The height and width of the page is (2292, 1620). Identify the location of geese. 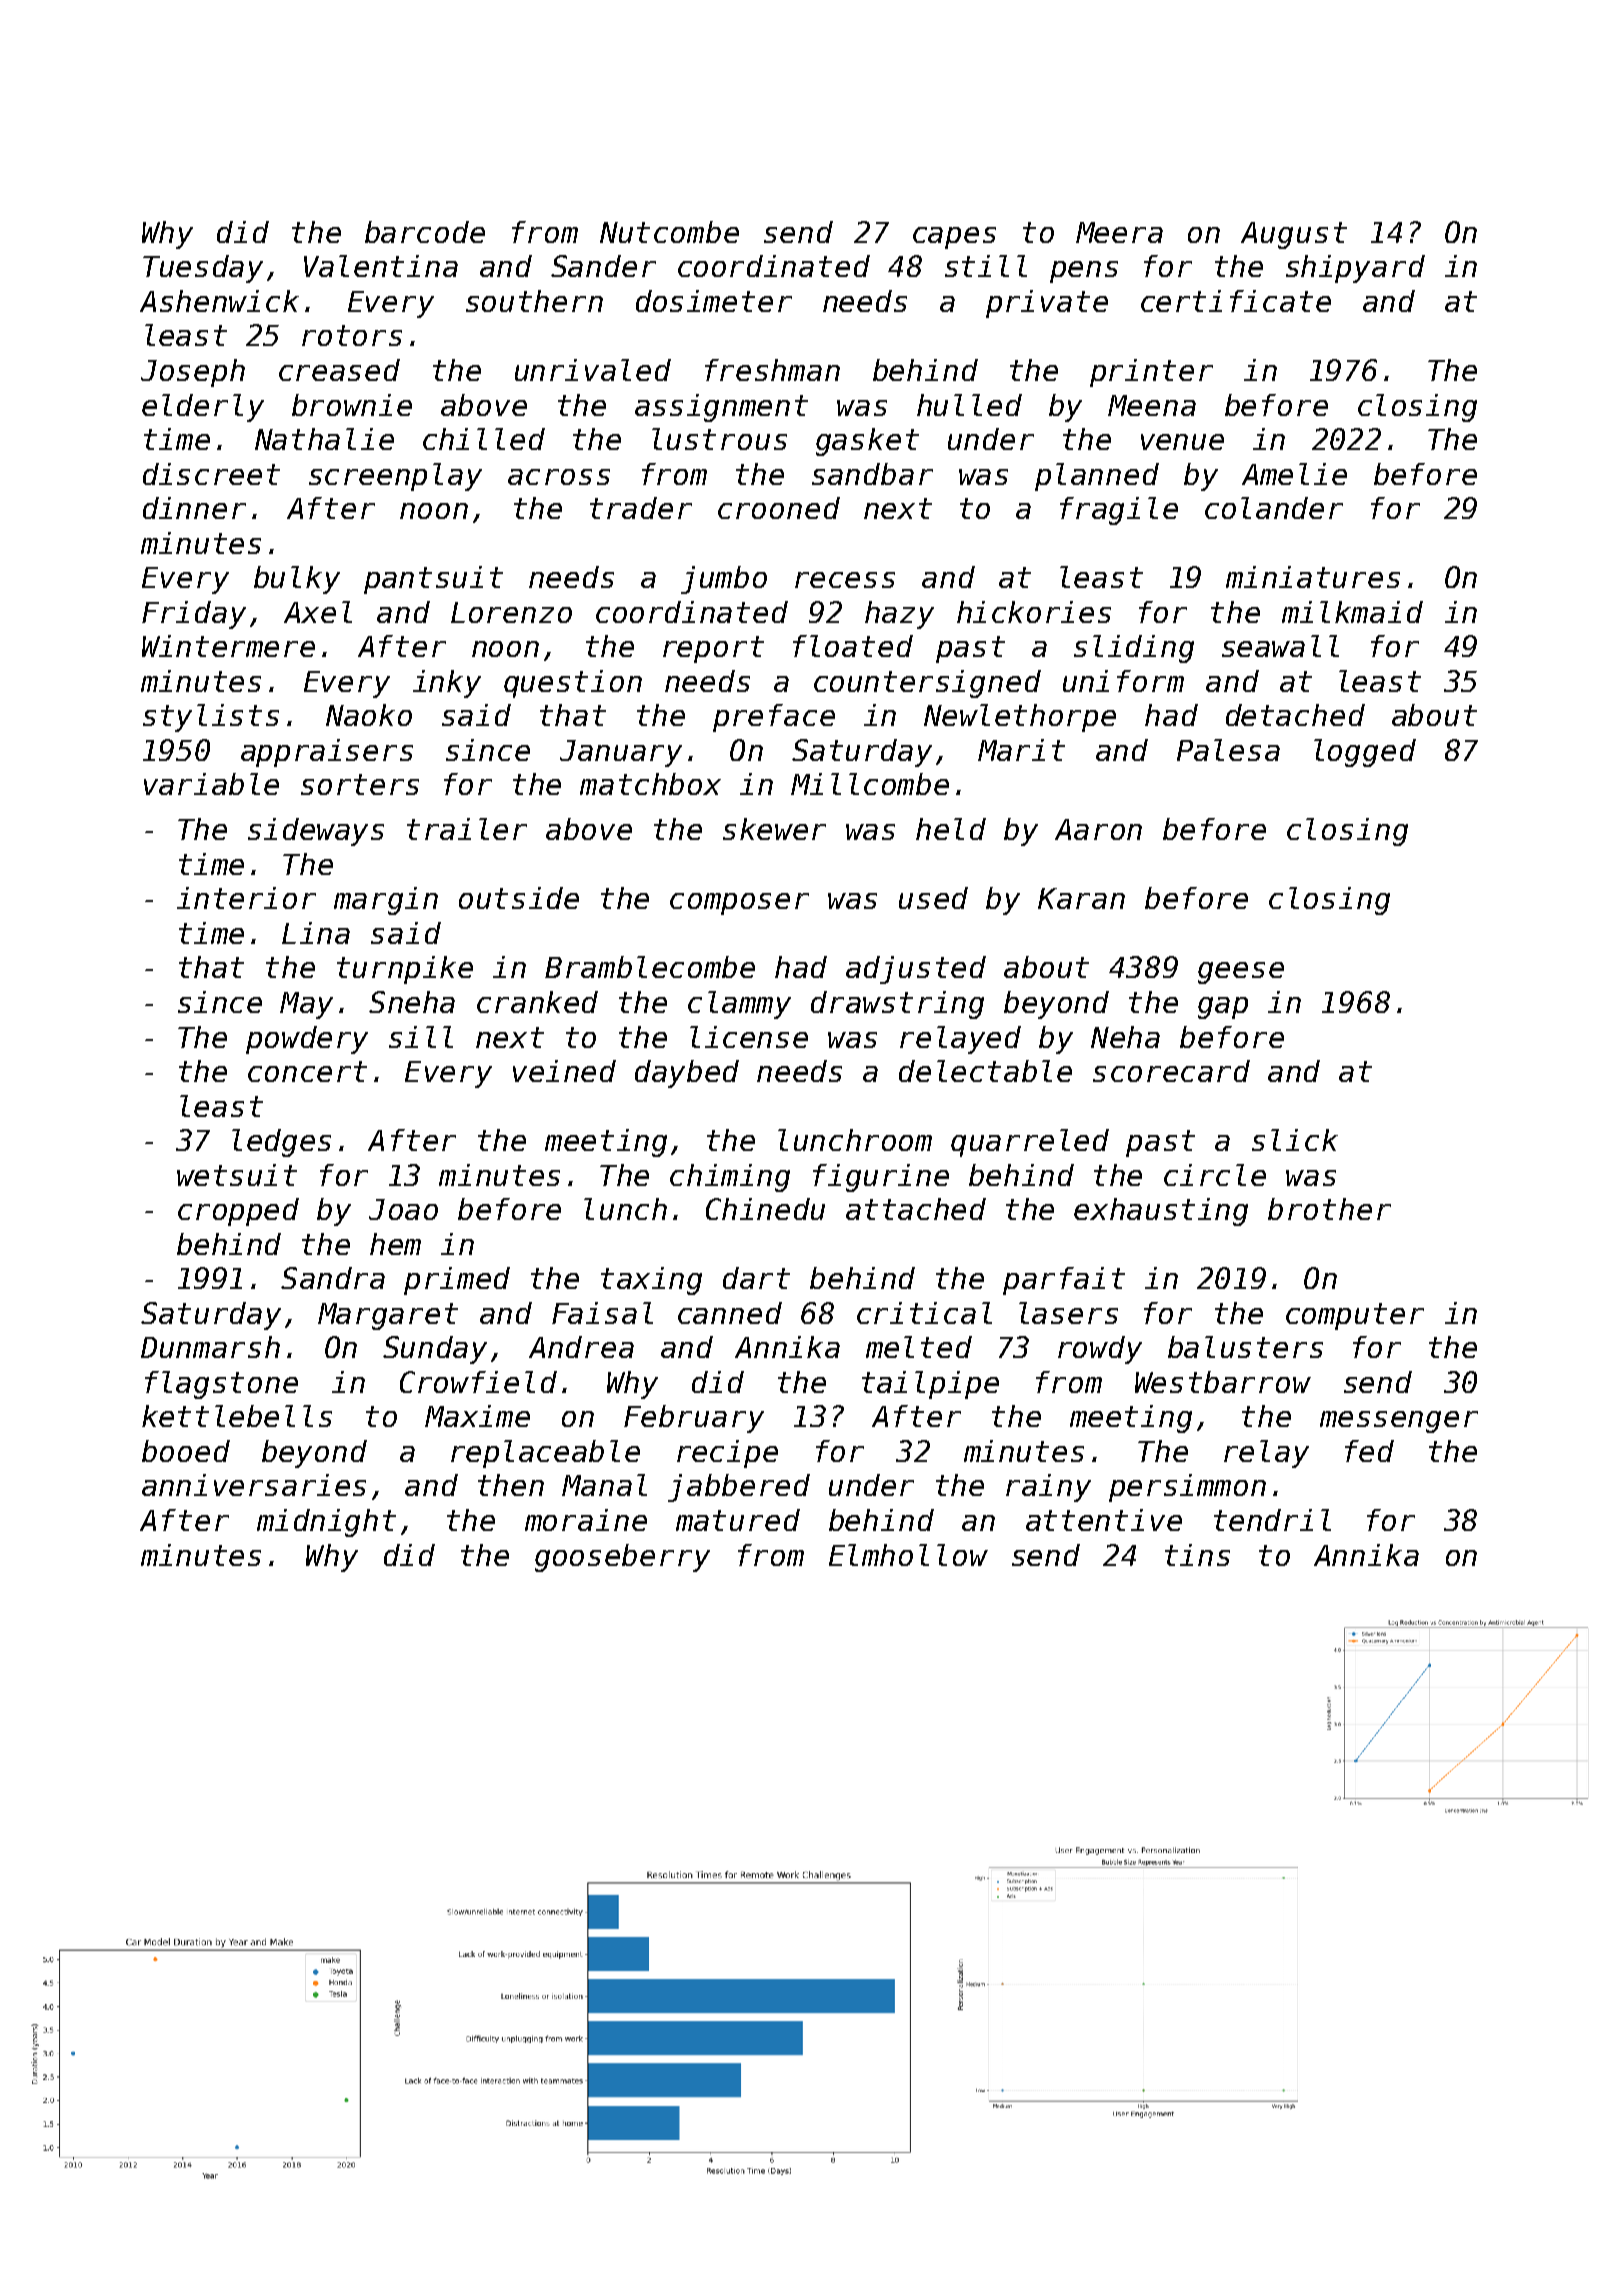
(1241, 973).
